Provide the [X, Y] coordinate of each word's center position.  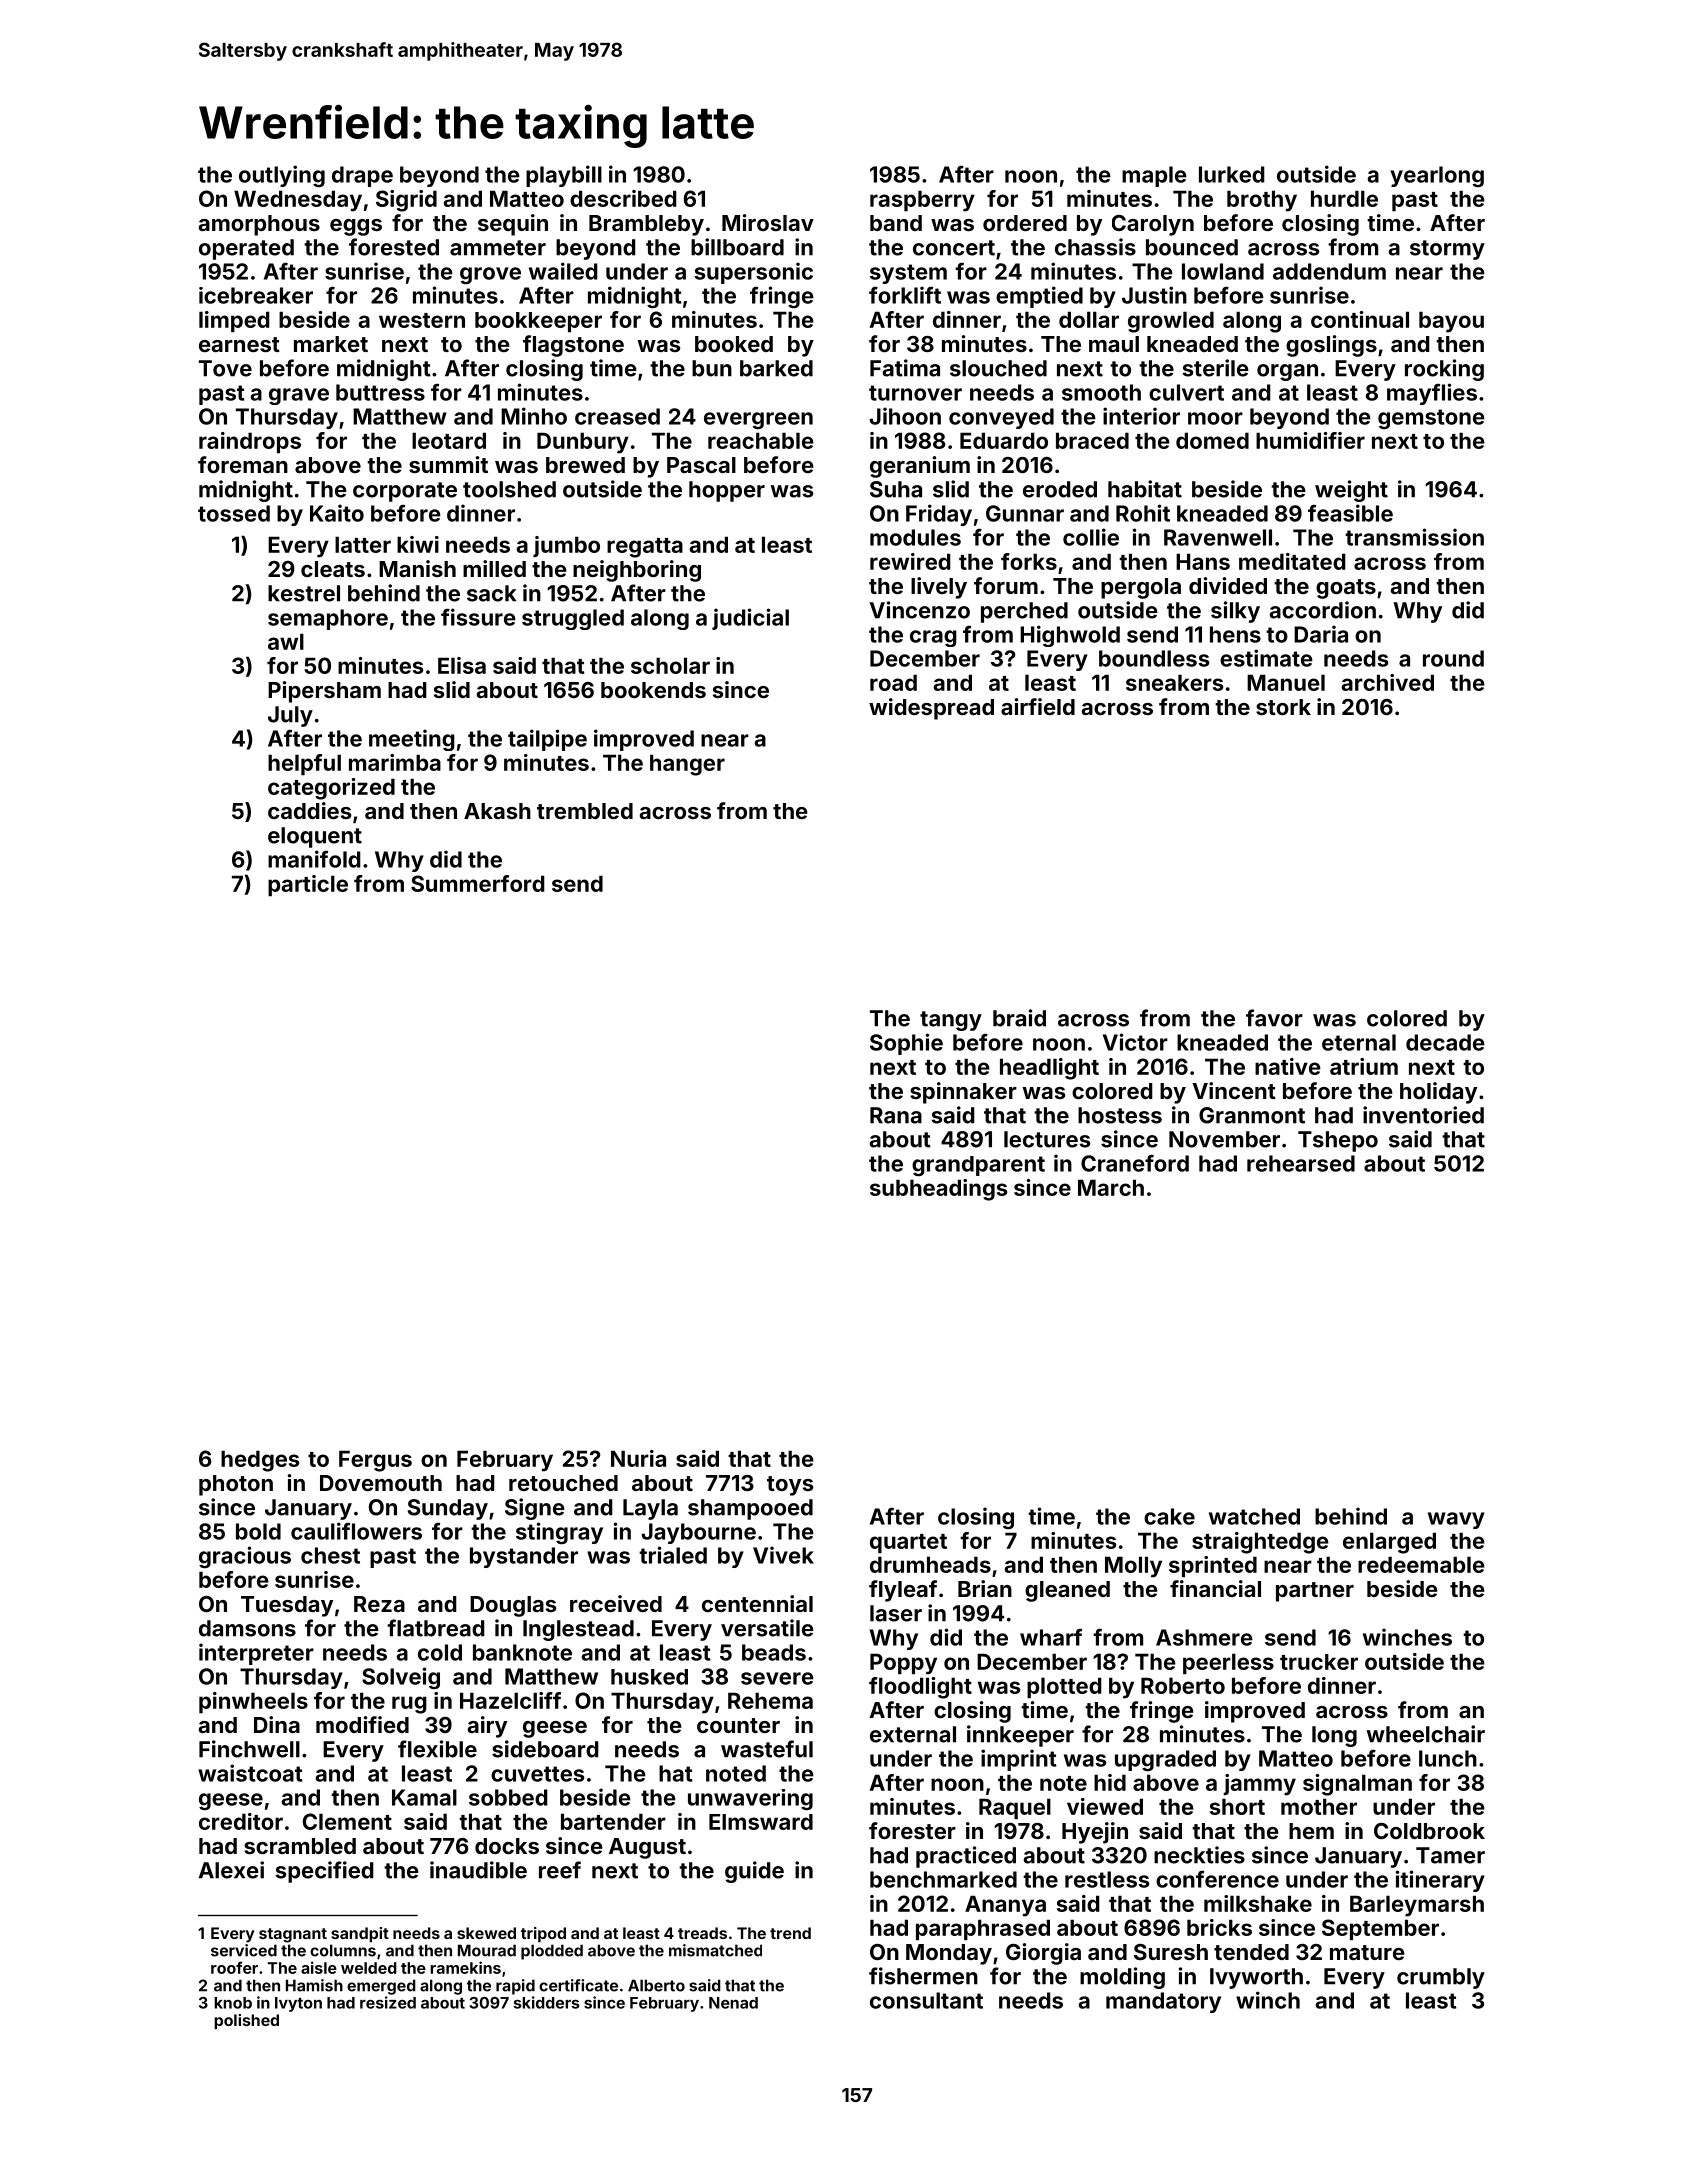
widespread [931, 709]
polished [246, 2021]
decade [1445, 1042]
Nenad [733, 2003]
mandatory [1163, 2002]
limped [234, 321]
